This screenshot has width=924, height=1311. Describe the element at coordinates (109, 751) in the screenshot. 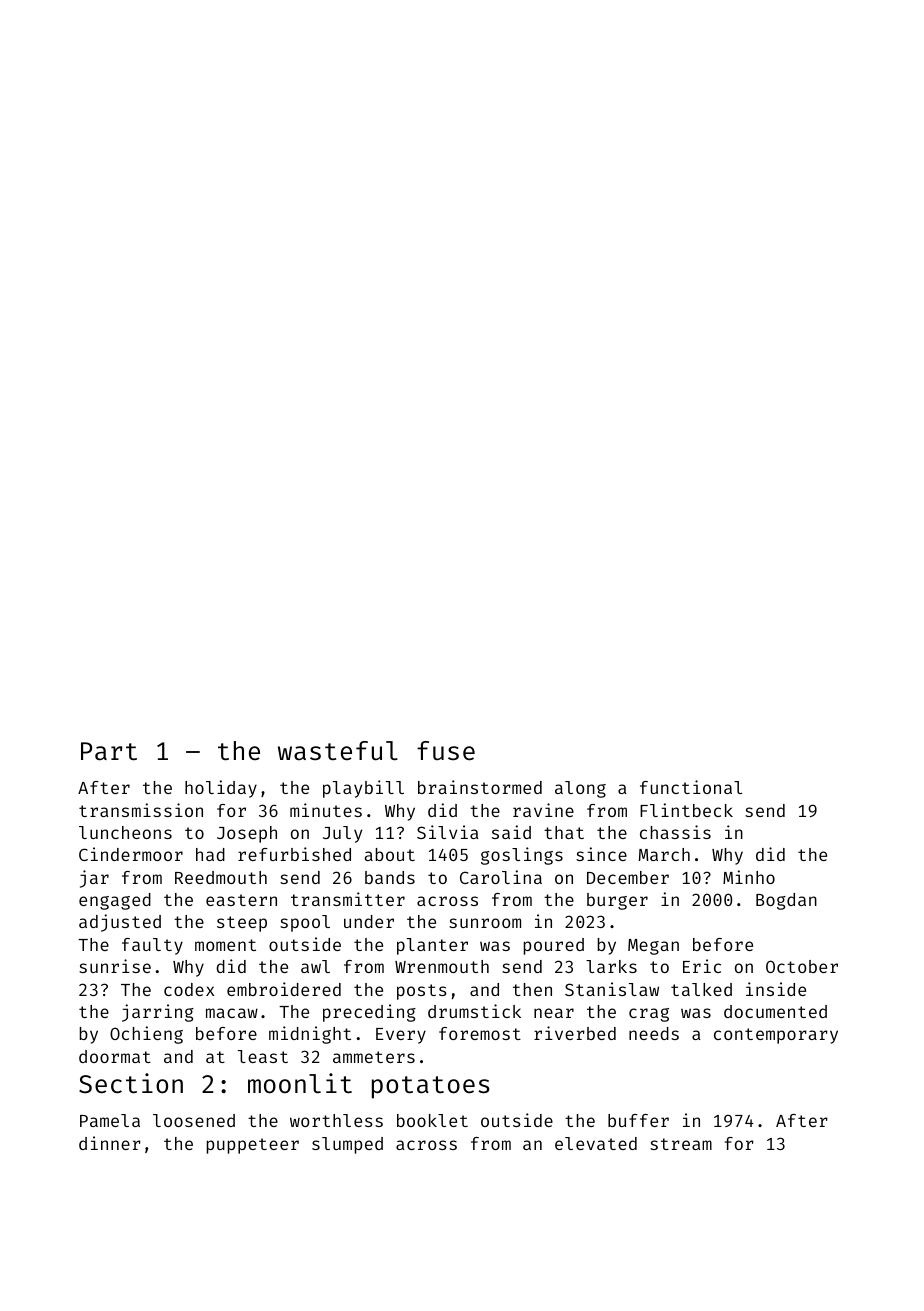

I see `Part` at that location.
